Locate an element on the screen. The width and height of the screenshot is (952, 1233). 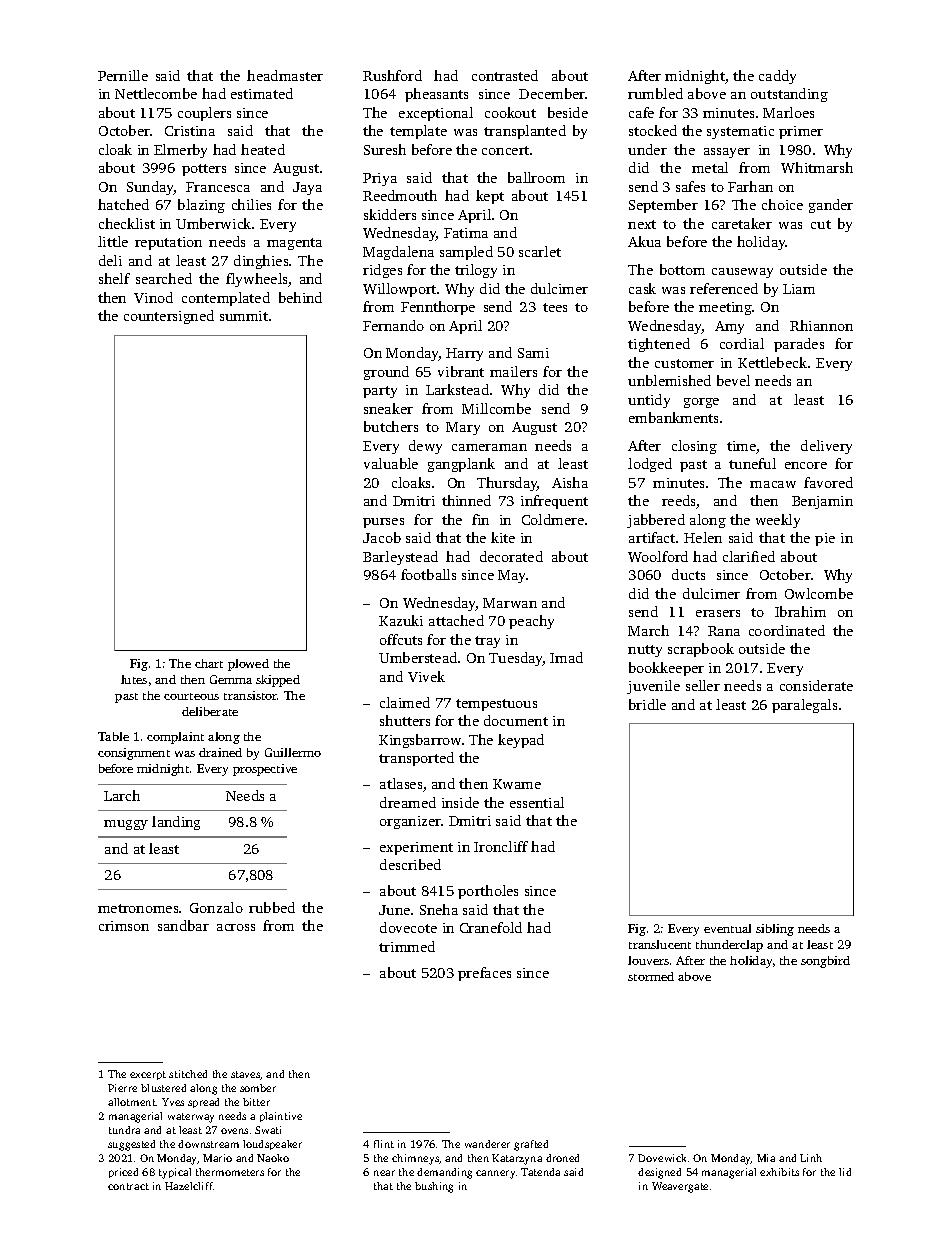
Rushford is located at coordinates (392, 75).
